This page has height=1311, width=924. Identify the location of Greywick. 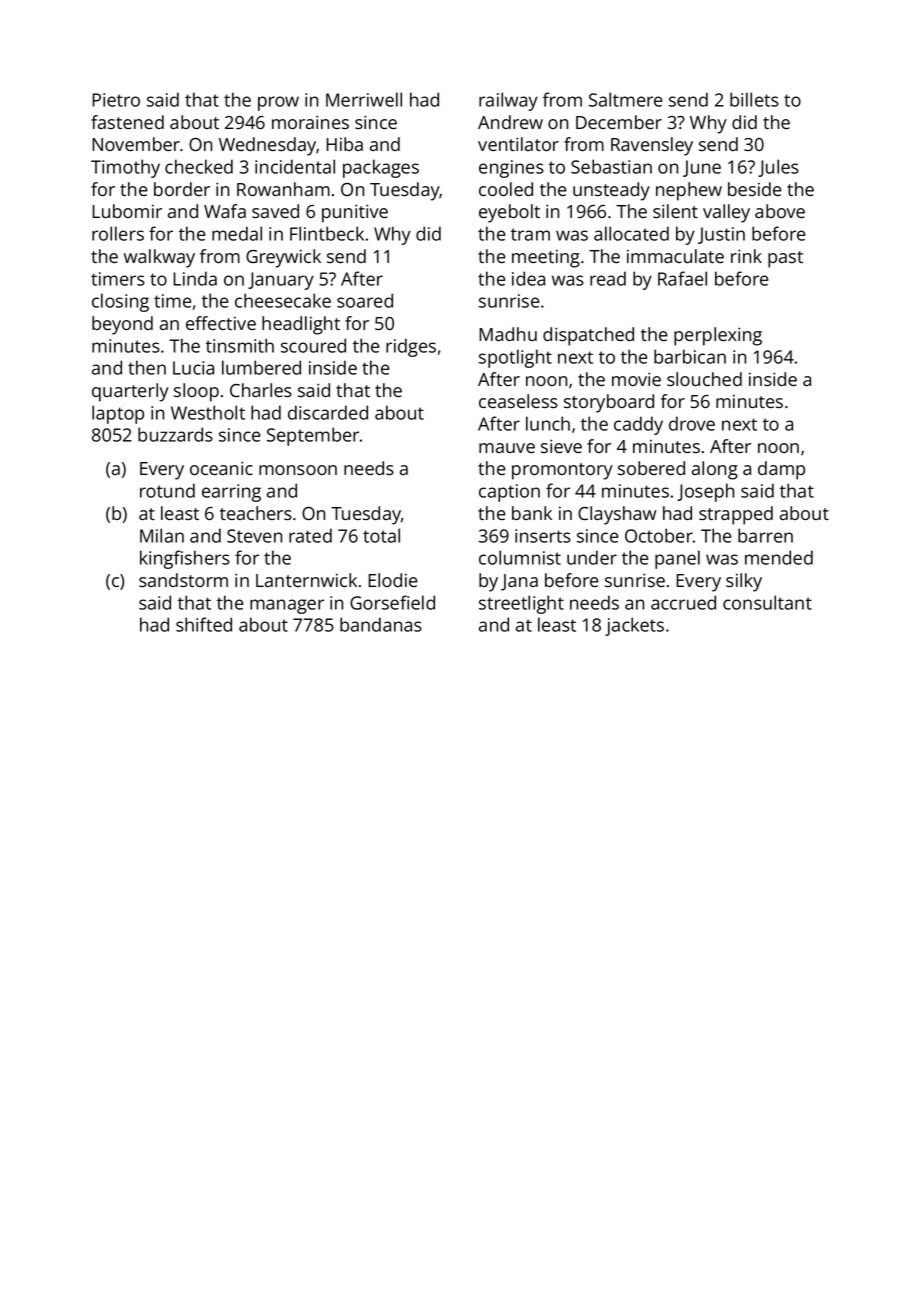
(283, 258).
